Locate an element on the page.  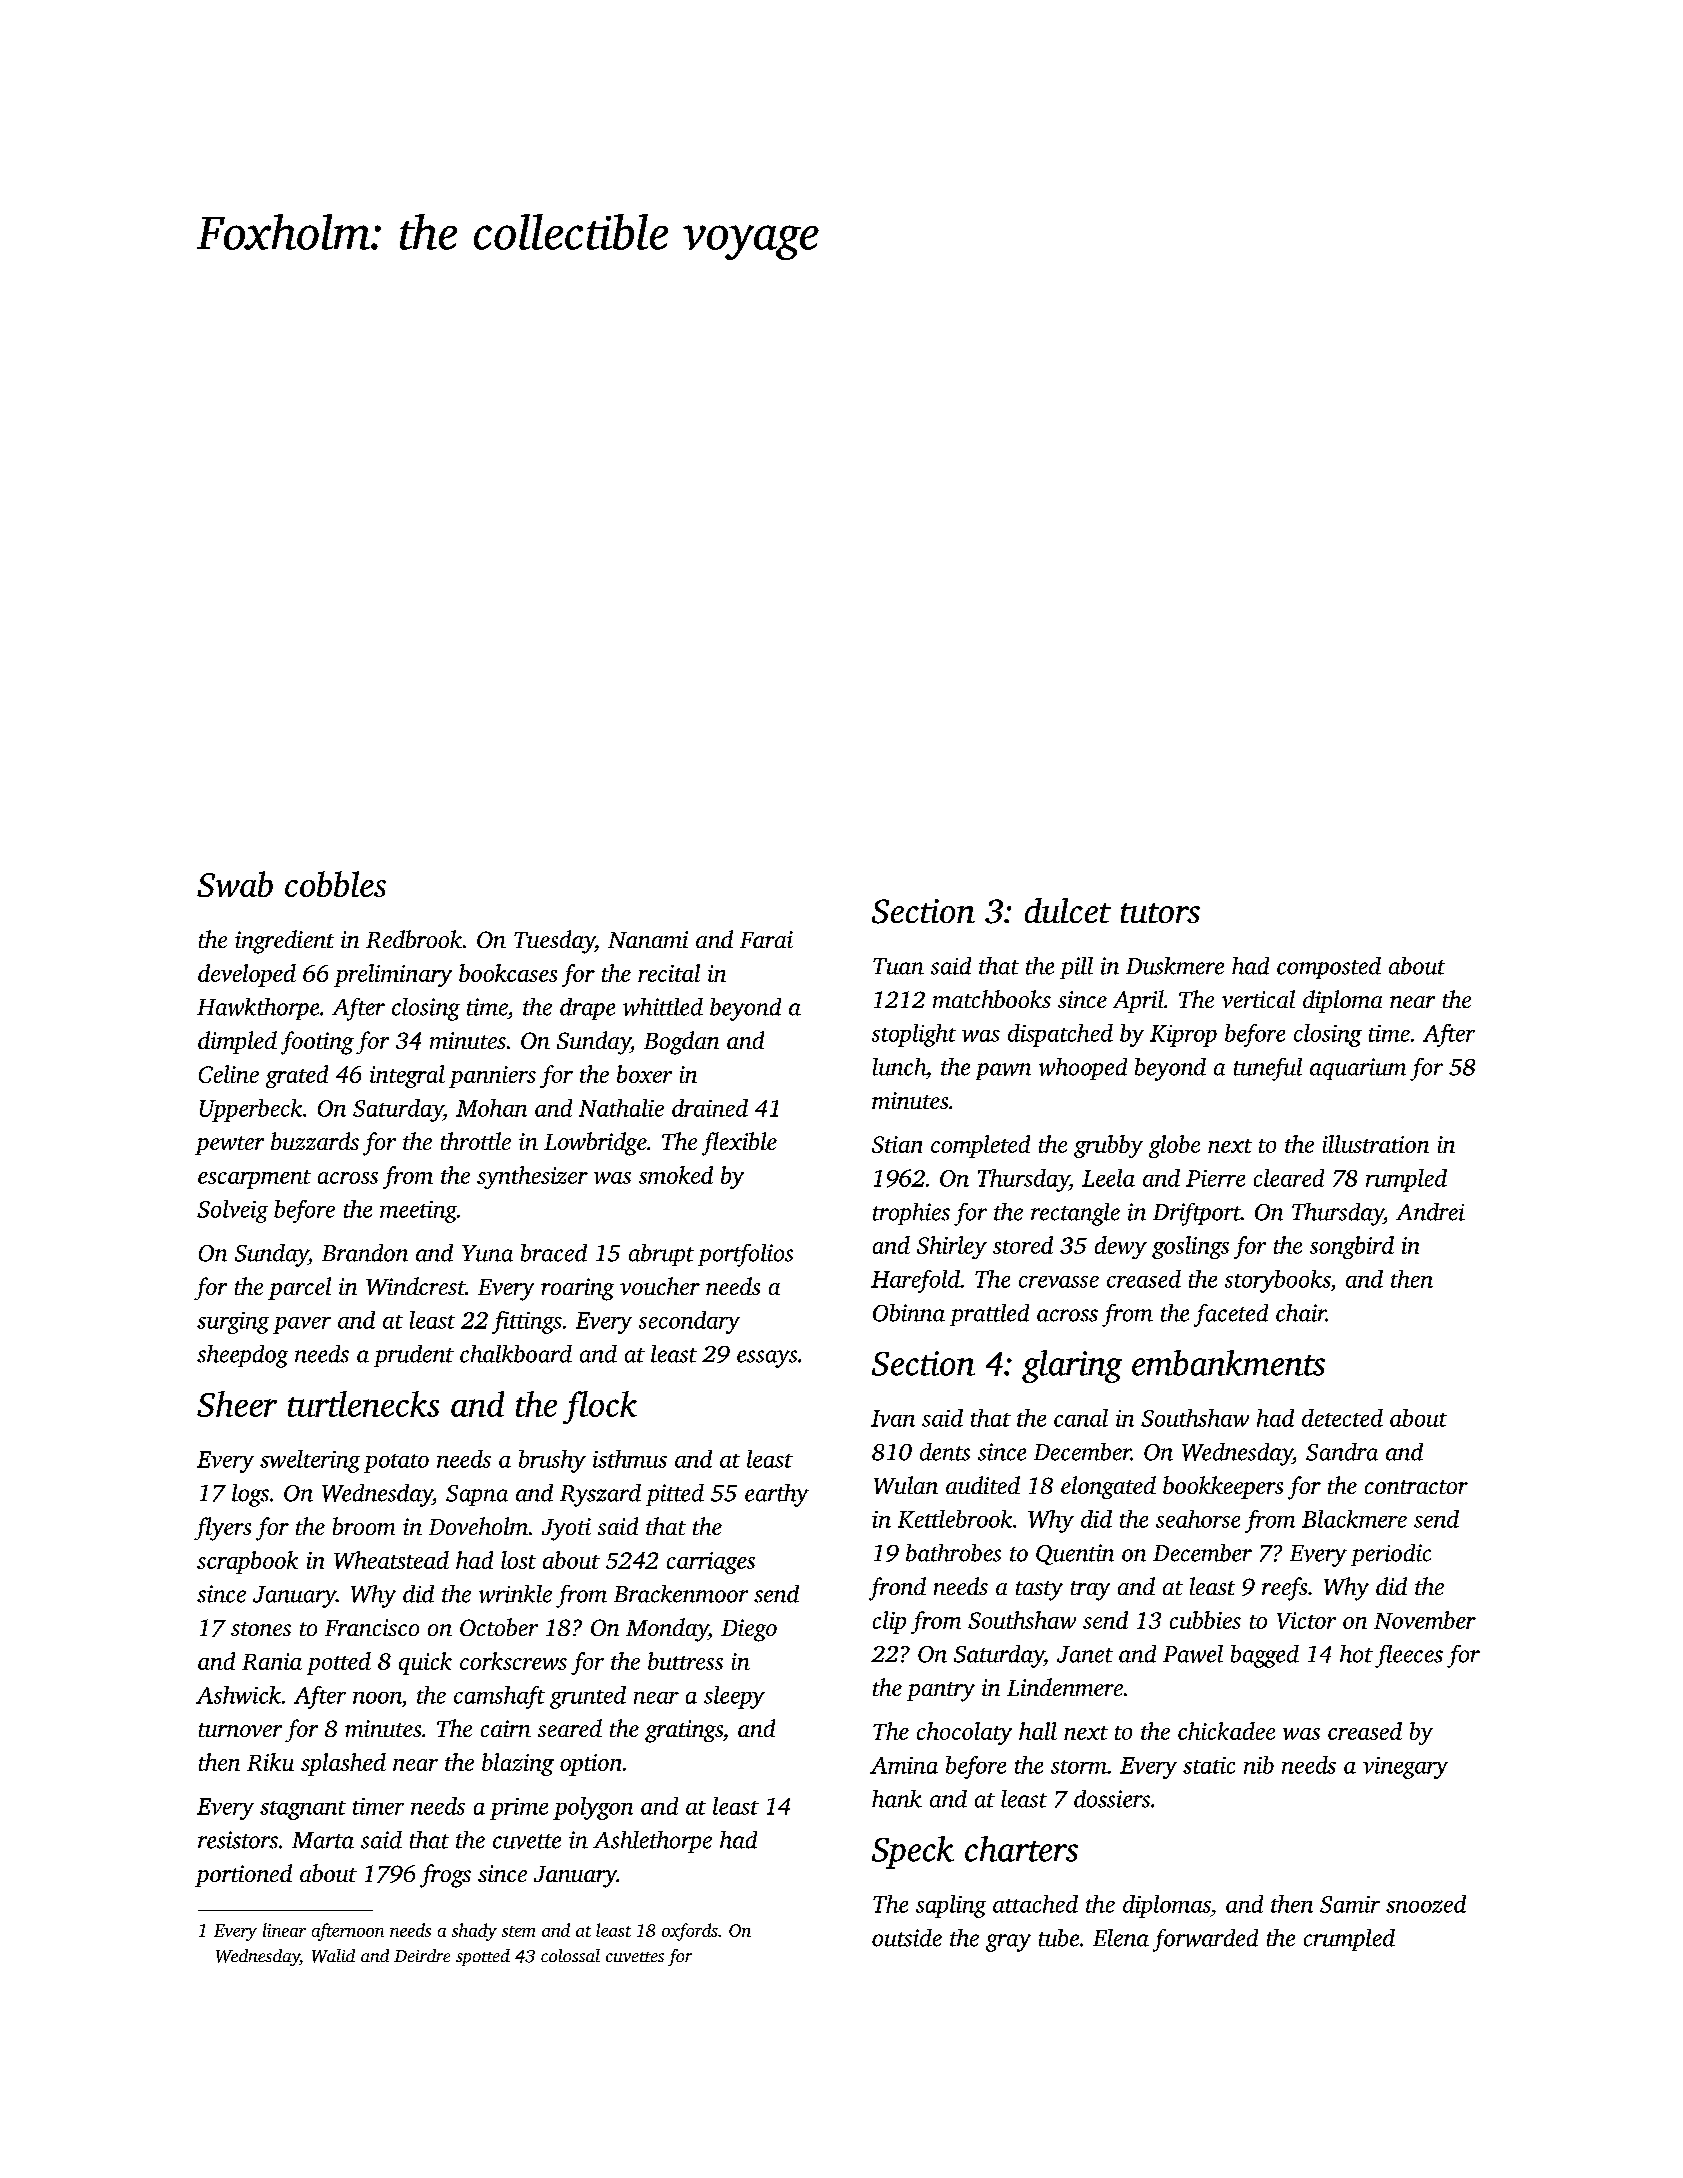
goslings is located at coordinates (1190, 1247).
